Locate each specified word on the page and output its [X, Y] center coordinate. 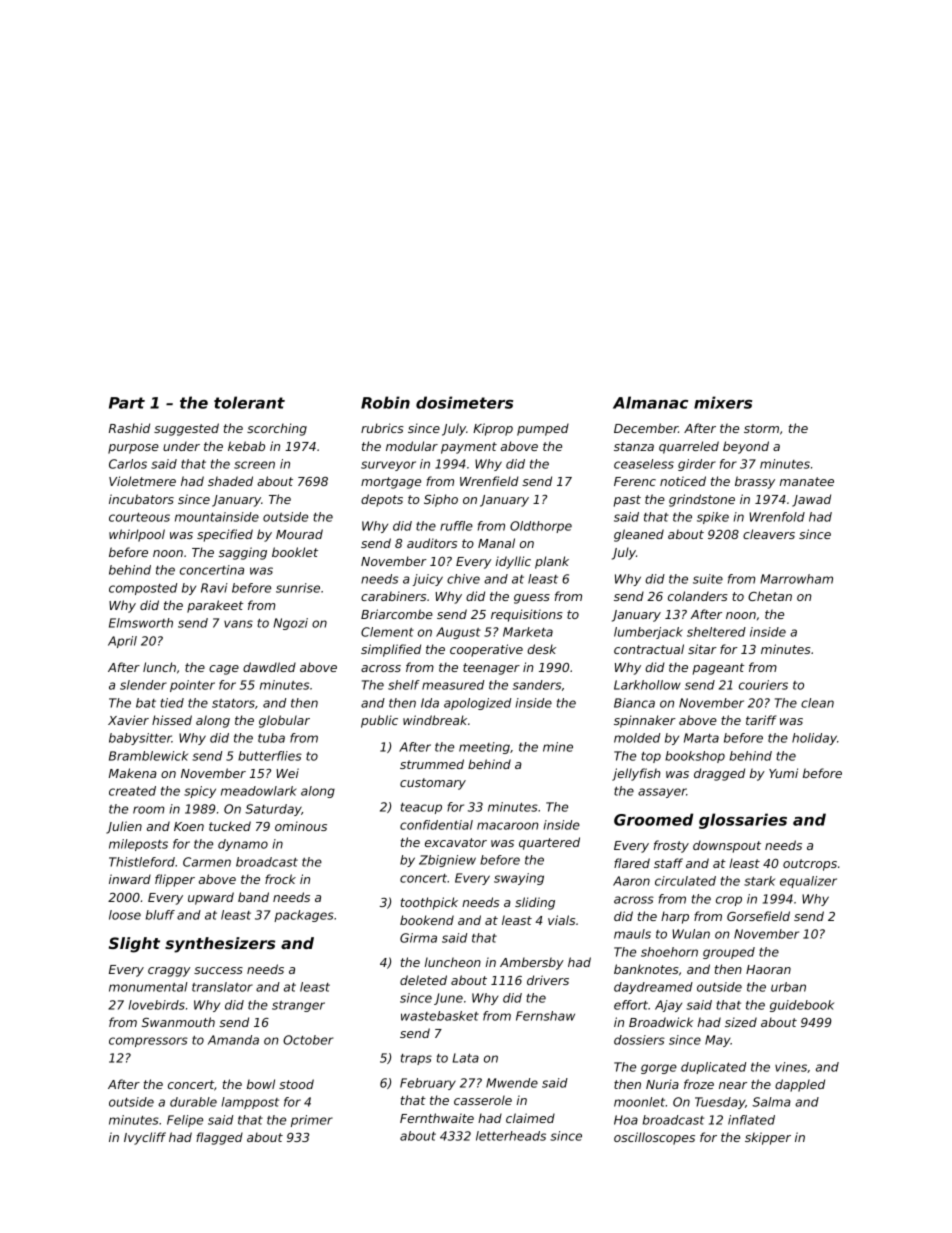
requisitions [527, 615]
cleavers [769, 534]
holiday [814, 739]
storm [761, 428]
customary [433, 784]
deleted [423, 980]
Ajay [668, 1006]
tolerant [249, 402]
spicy [200, 792]
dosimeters [464, 402]
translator [222, 987]
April [122, 642]
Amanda [233, 1040]
